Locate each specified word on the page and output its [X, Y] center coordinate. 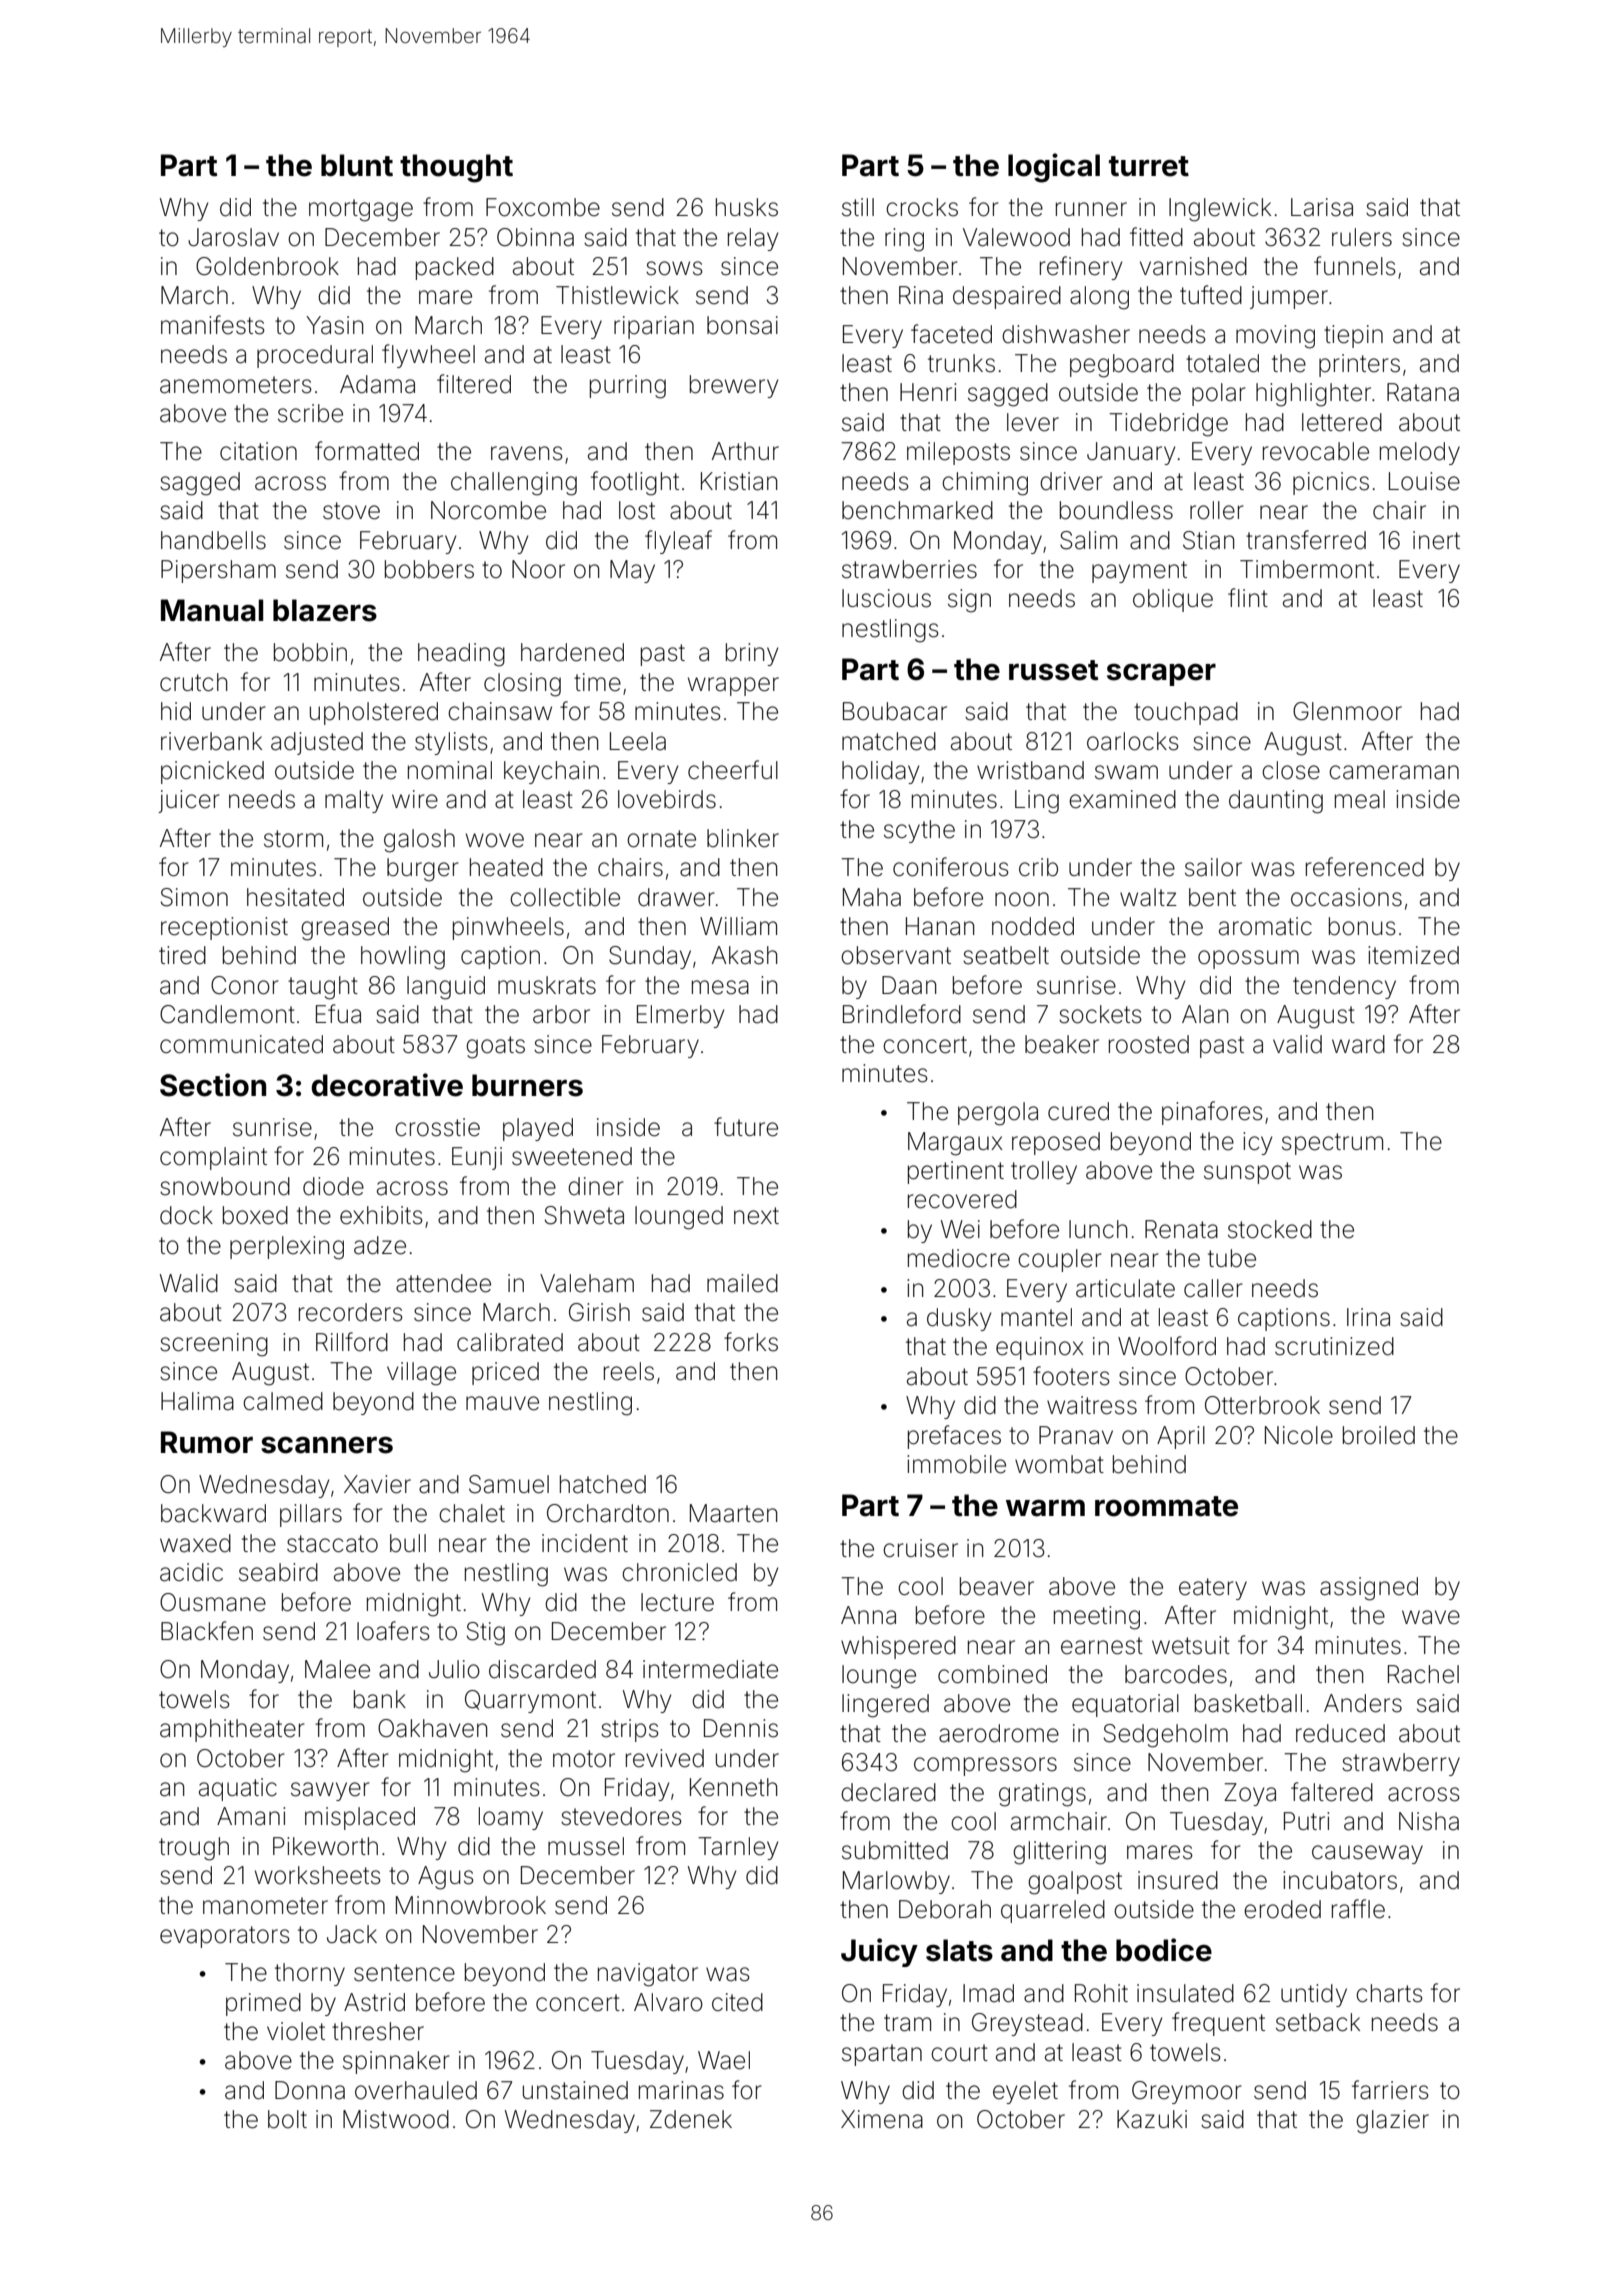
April [1181, 1437]
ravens [527, 453]
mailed [742, 1283]
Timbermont [1307, 569]
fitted [1156, 237]
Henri [928, 392]
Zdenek [691, 2119]
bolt [287, 2119]
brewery [734, 386]
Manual [212, 610]
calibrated [510, 1342]
